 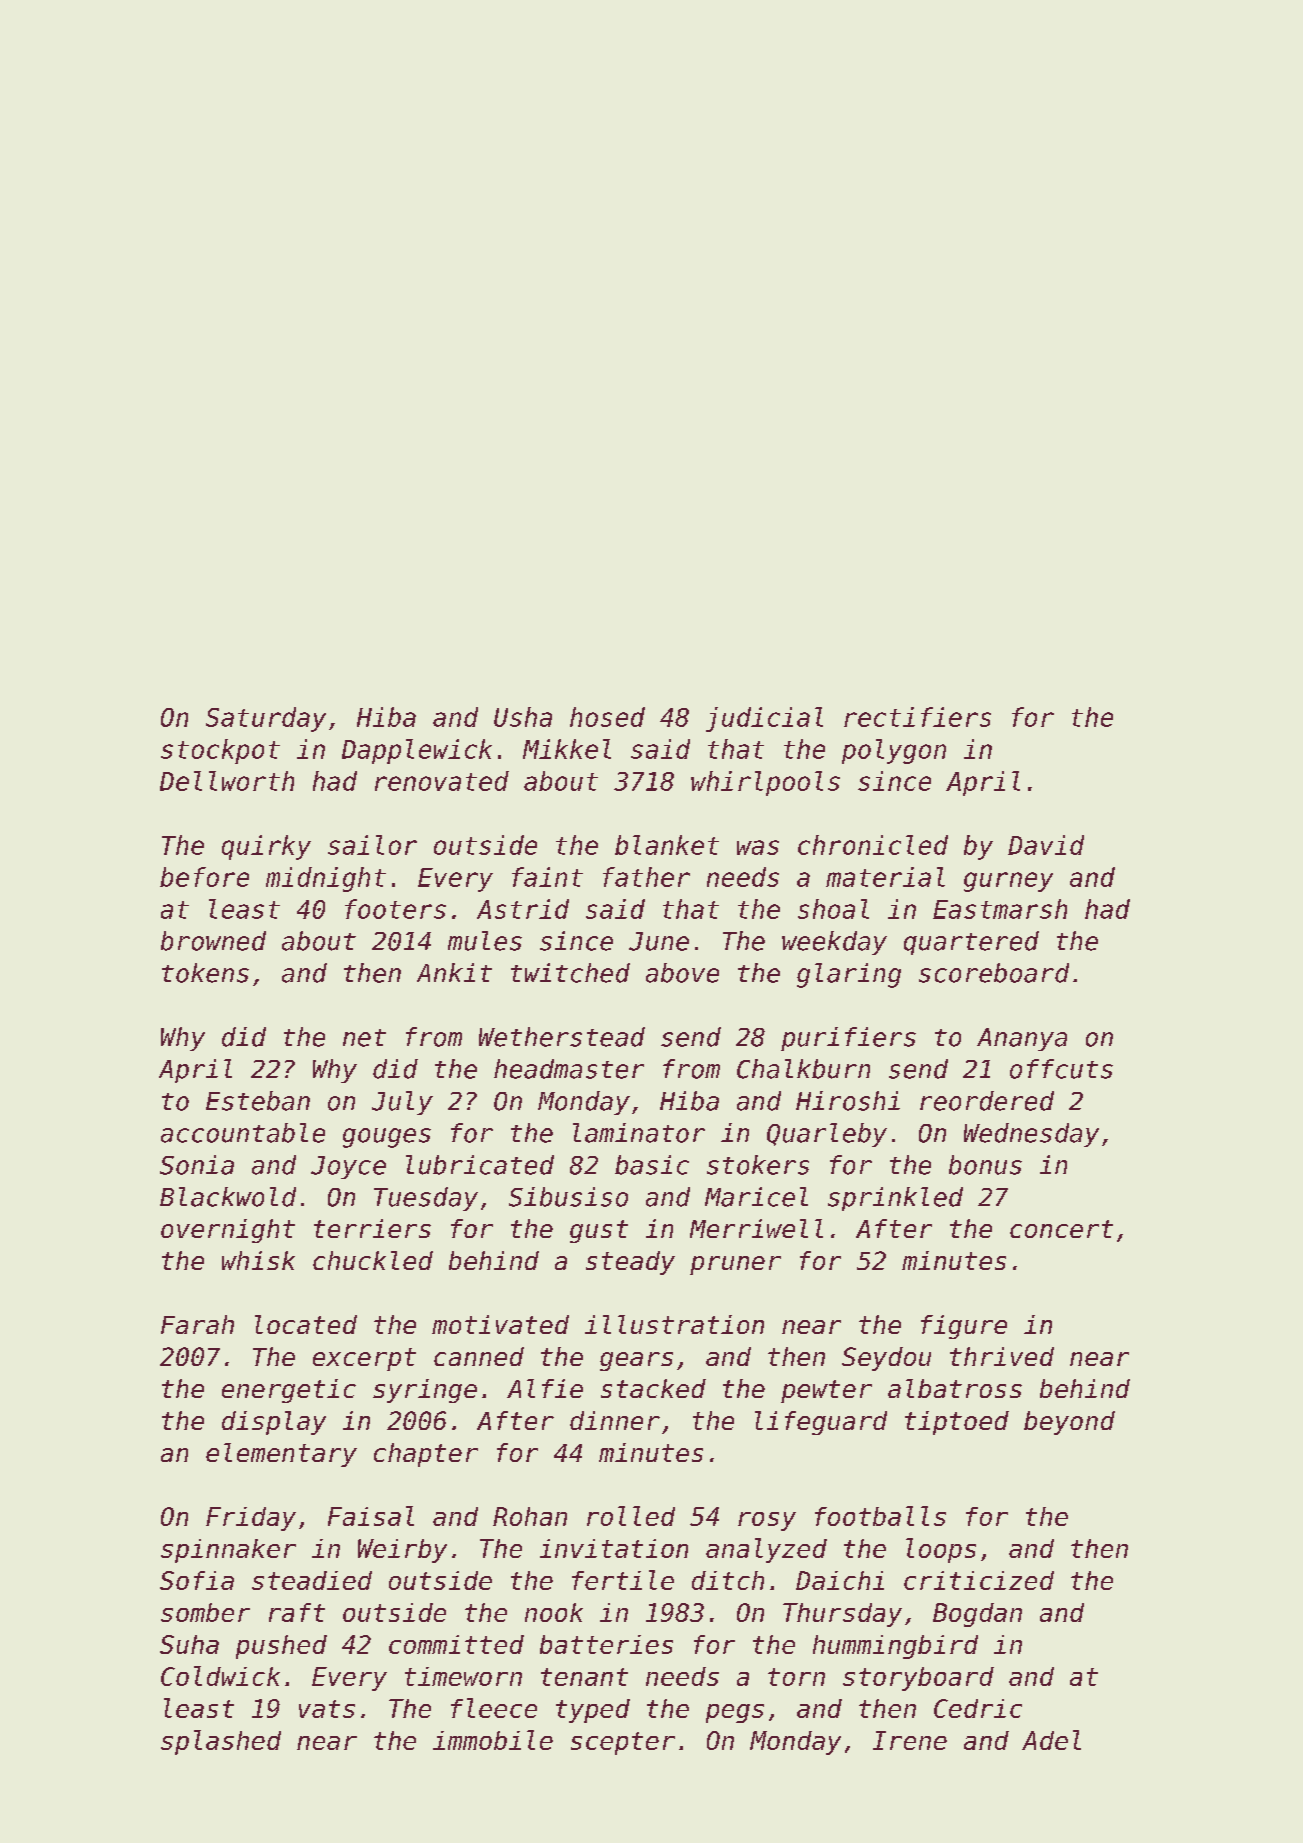 What do you see at coordinates (258, 1260) in the screenshot?
I see `whisk` at bounding box center [258, 1260].
